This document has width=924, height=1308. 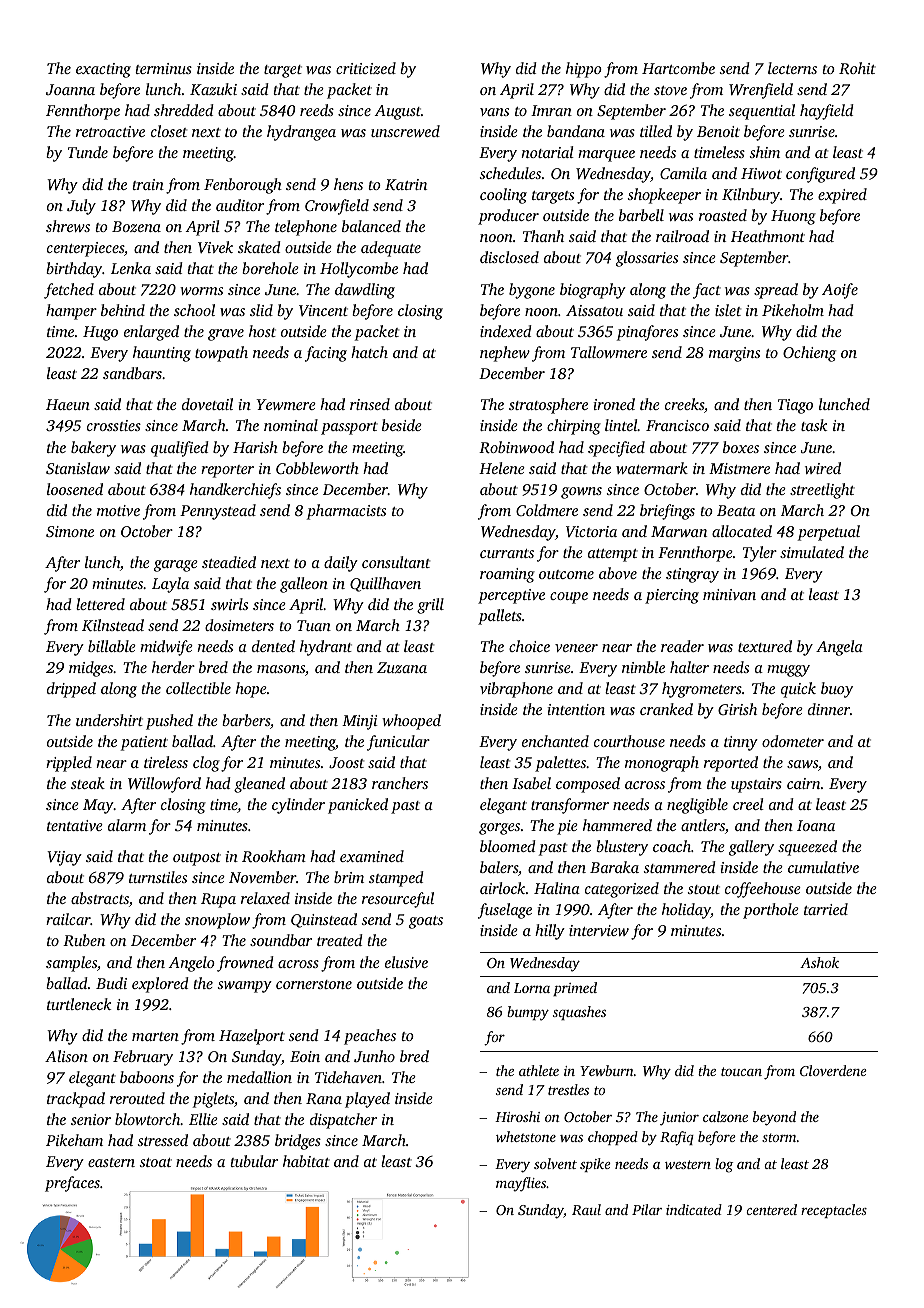 I want to click on chopped, so click(x=613, y=1138).
